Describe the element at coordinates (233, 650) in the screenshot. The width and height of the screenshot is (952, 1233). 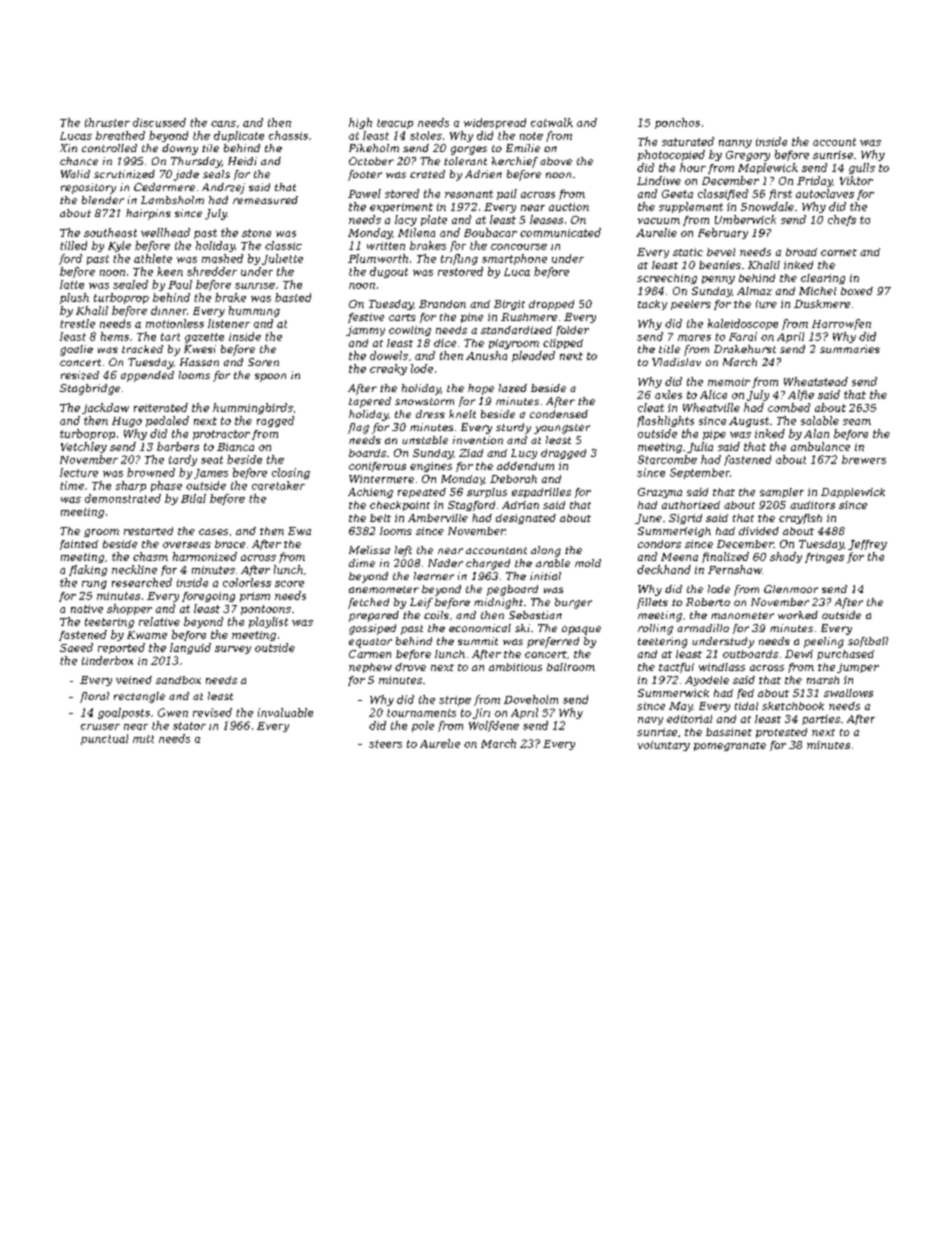
I see `survey` at that location.
